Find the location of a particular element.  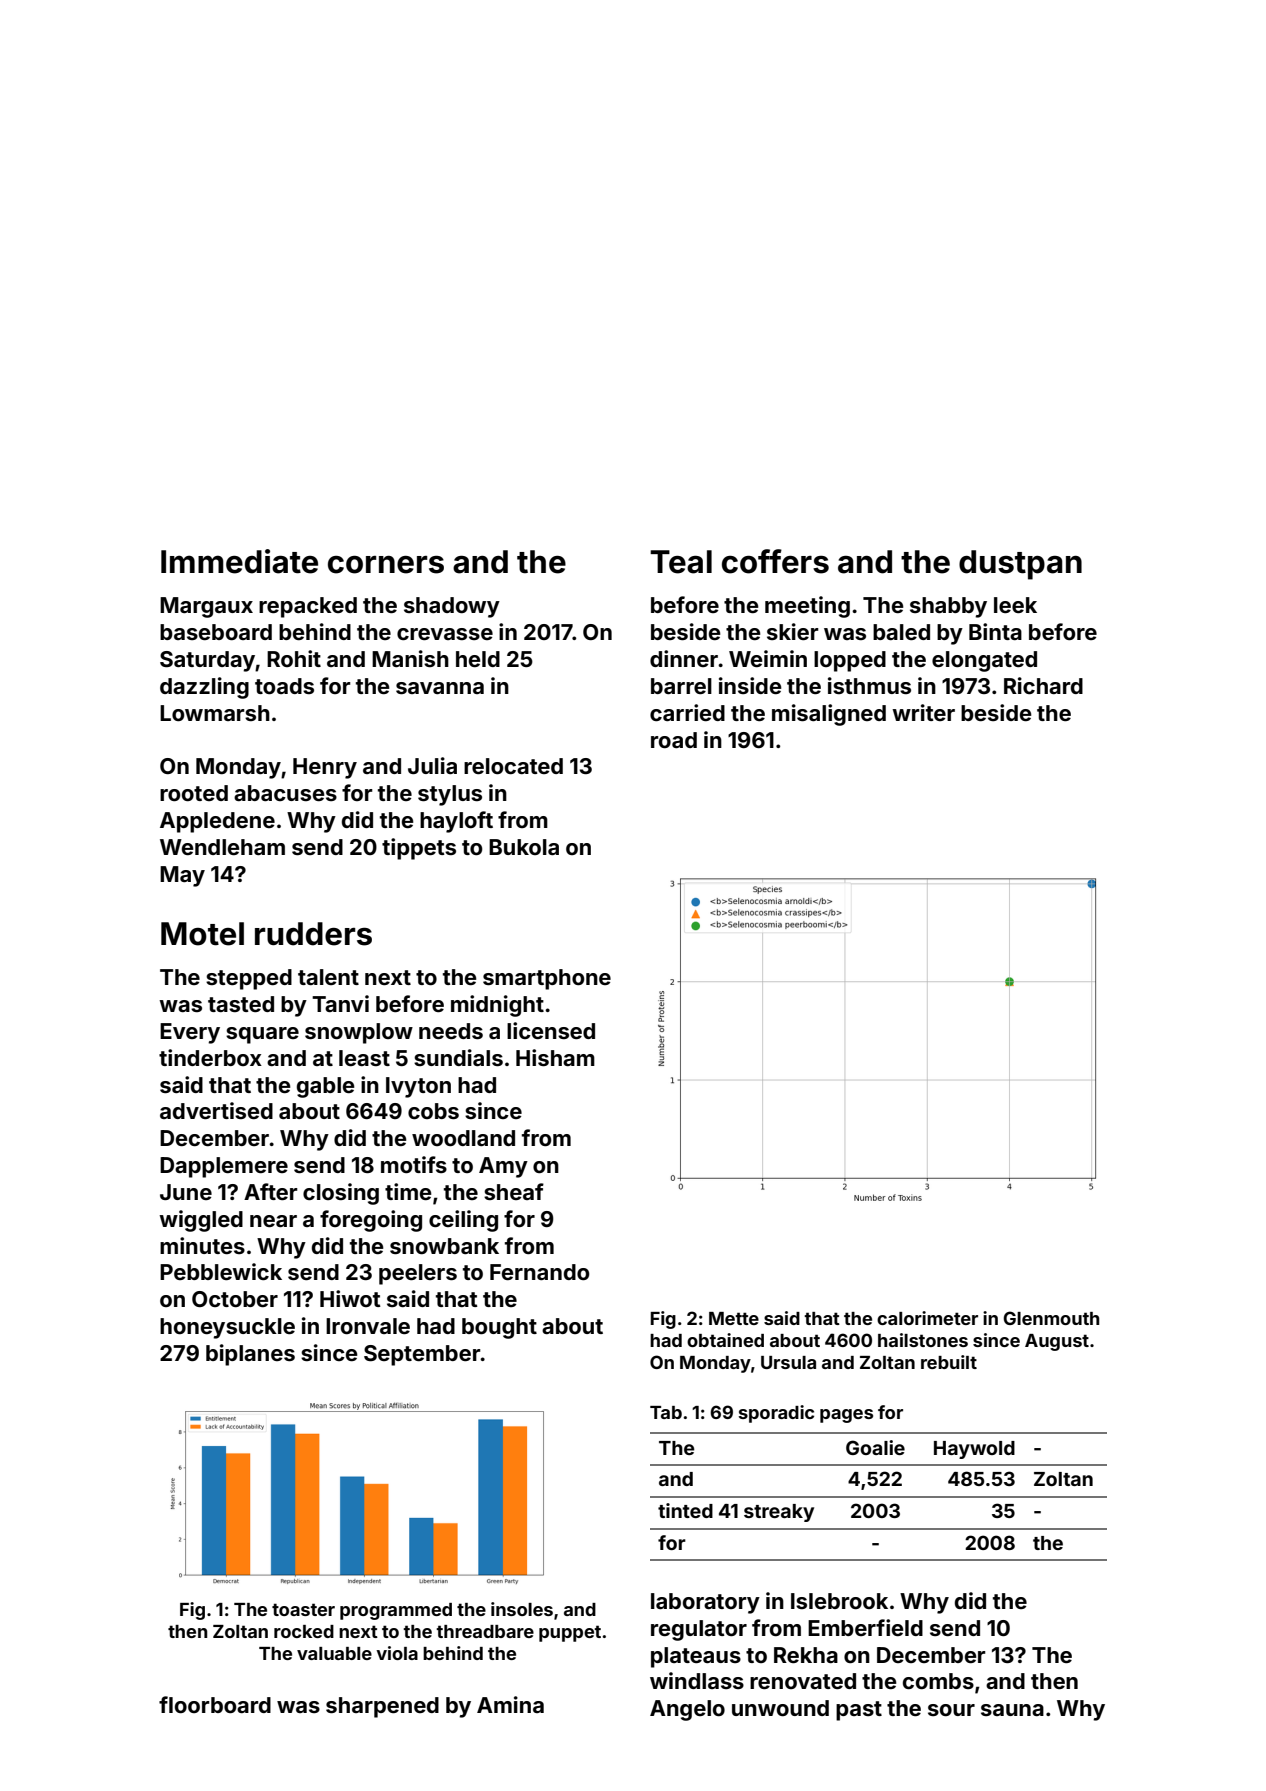

ceiling is located at coordinates (463, 1221).
